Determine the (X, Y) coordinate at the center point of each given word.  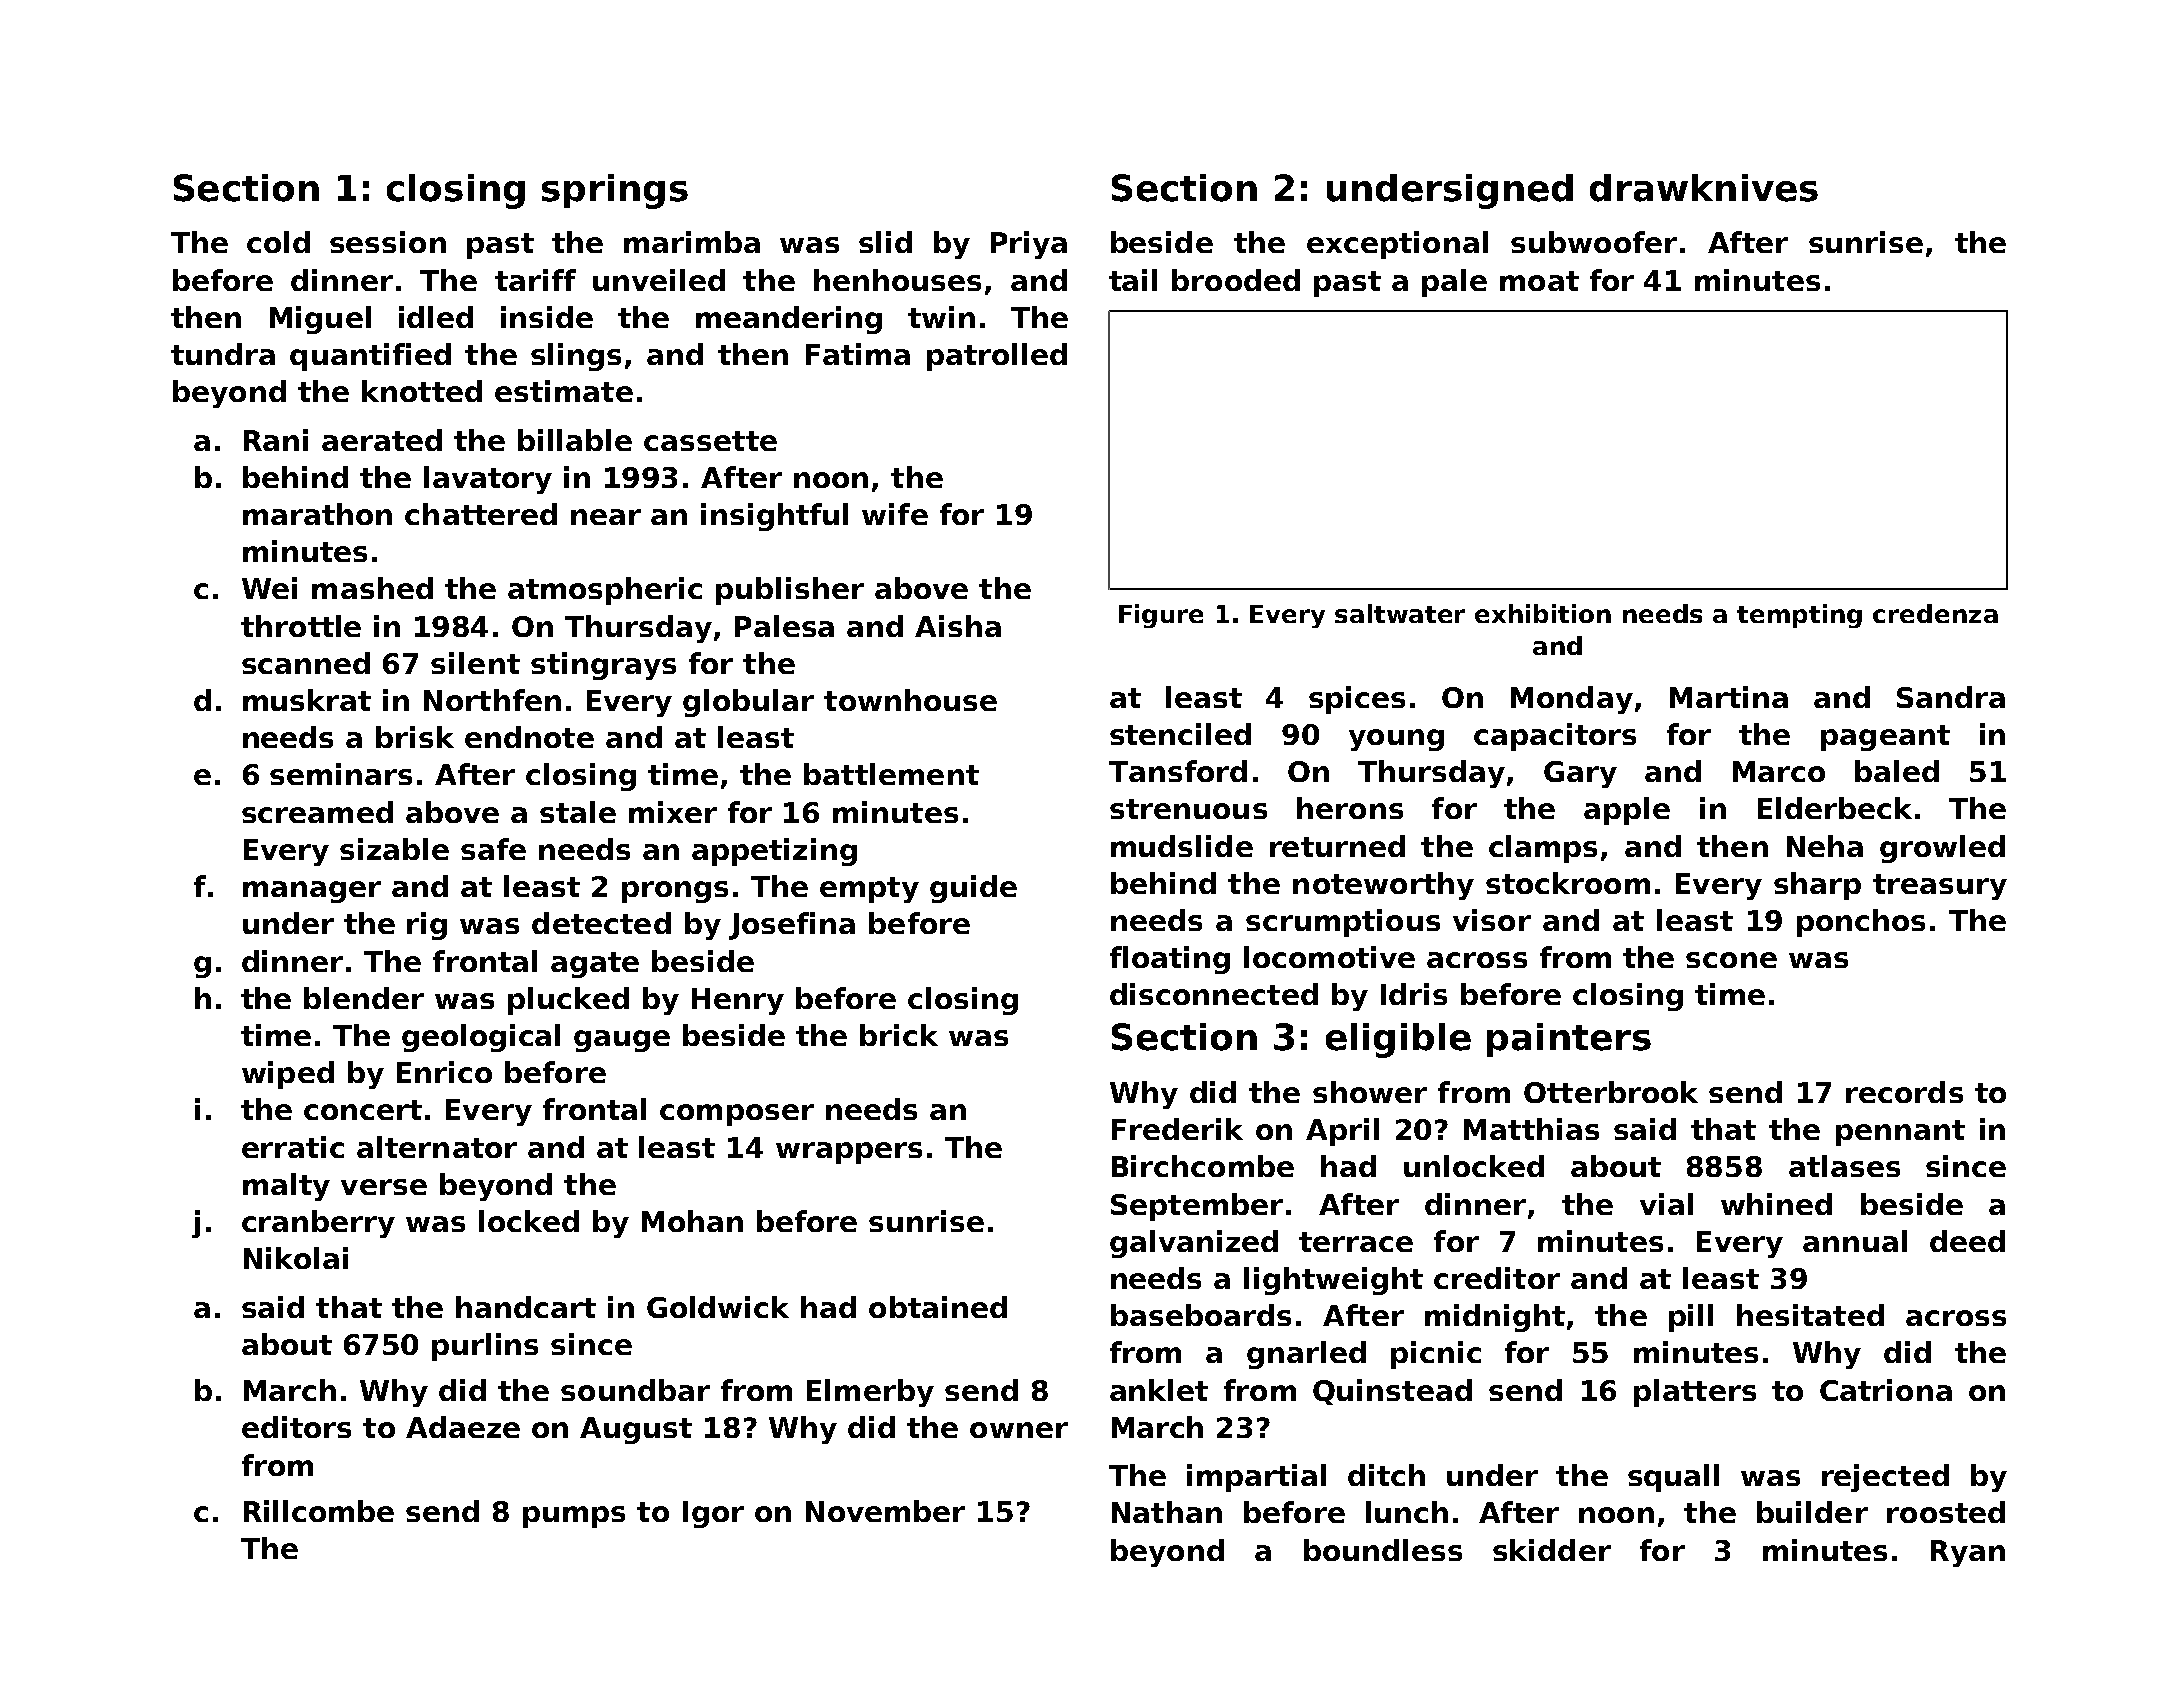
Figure (1161, 616)
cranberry (318, 1224)
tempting (1799, 616)
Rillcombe (319, 1511)
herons (1350, 808)
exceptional (1397, 245)
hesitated (1810, 1315)
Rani (276, 440)
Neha (1825, 846)
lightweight (1333, 1281)
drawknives (1704, 188)
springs (615, 191)
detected (601, 923)
